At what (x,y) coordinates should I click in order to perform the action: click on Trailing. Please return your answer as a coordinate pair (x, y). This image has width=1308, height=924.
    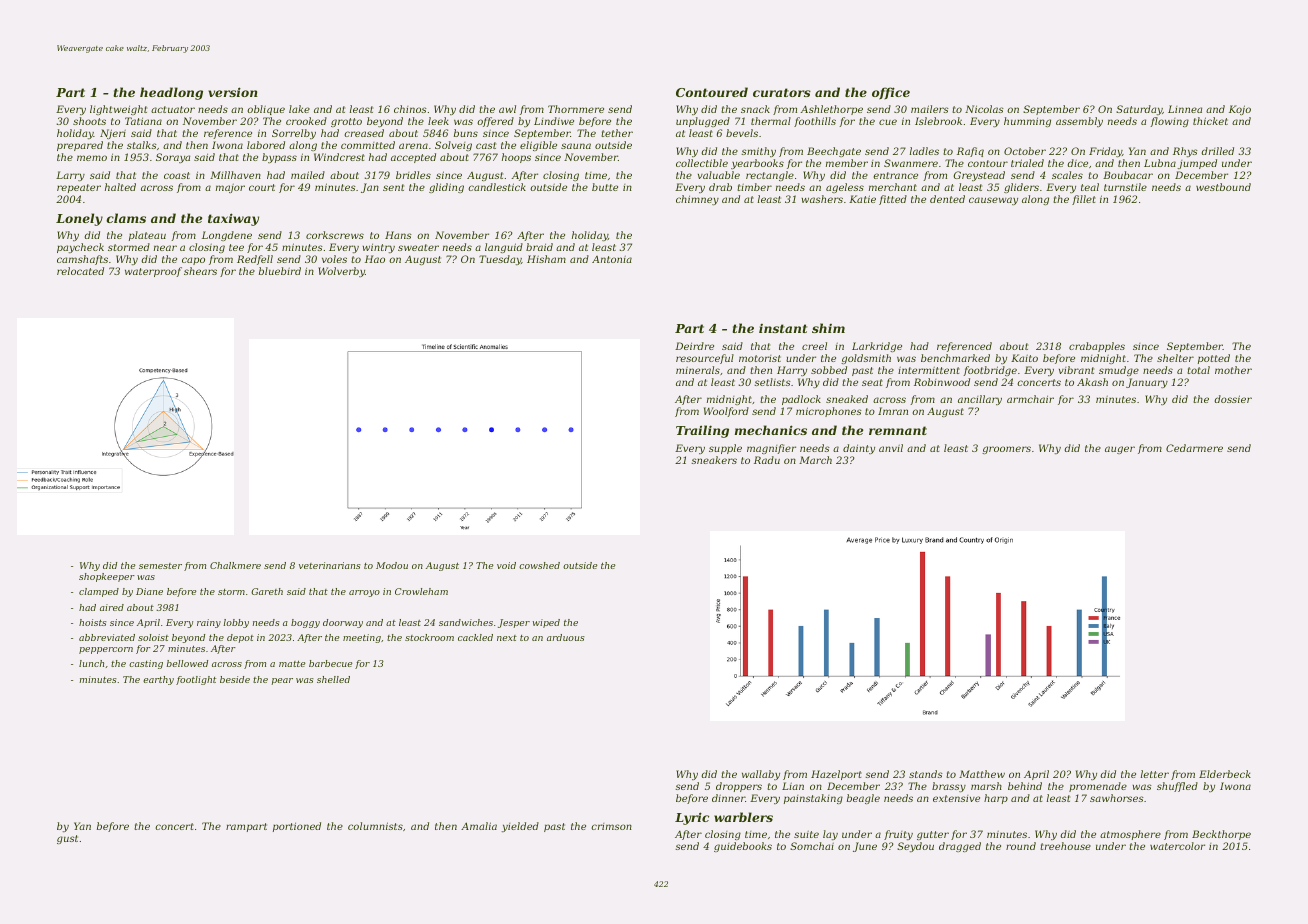
    Looking at the image, I should click on (702, 431).
